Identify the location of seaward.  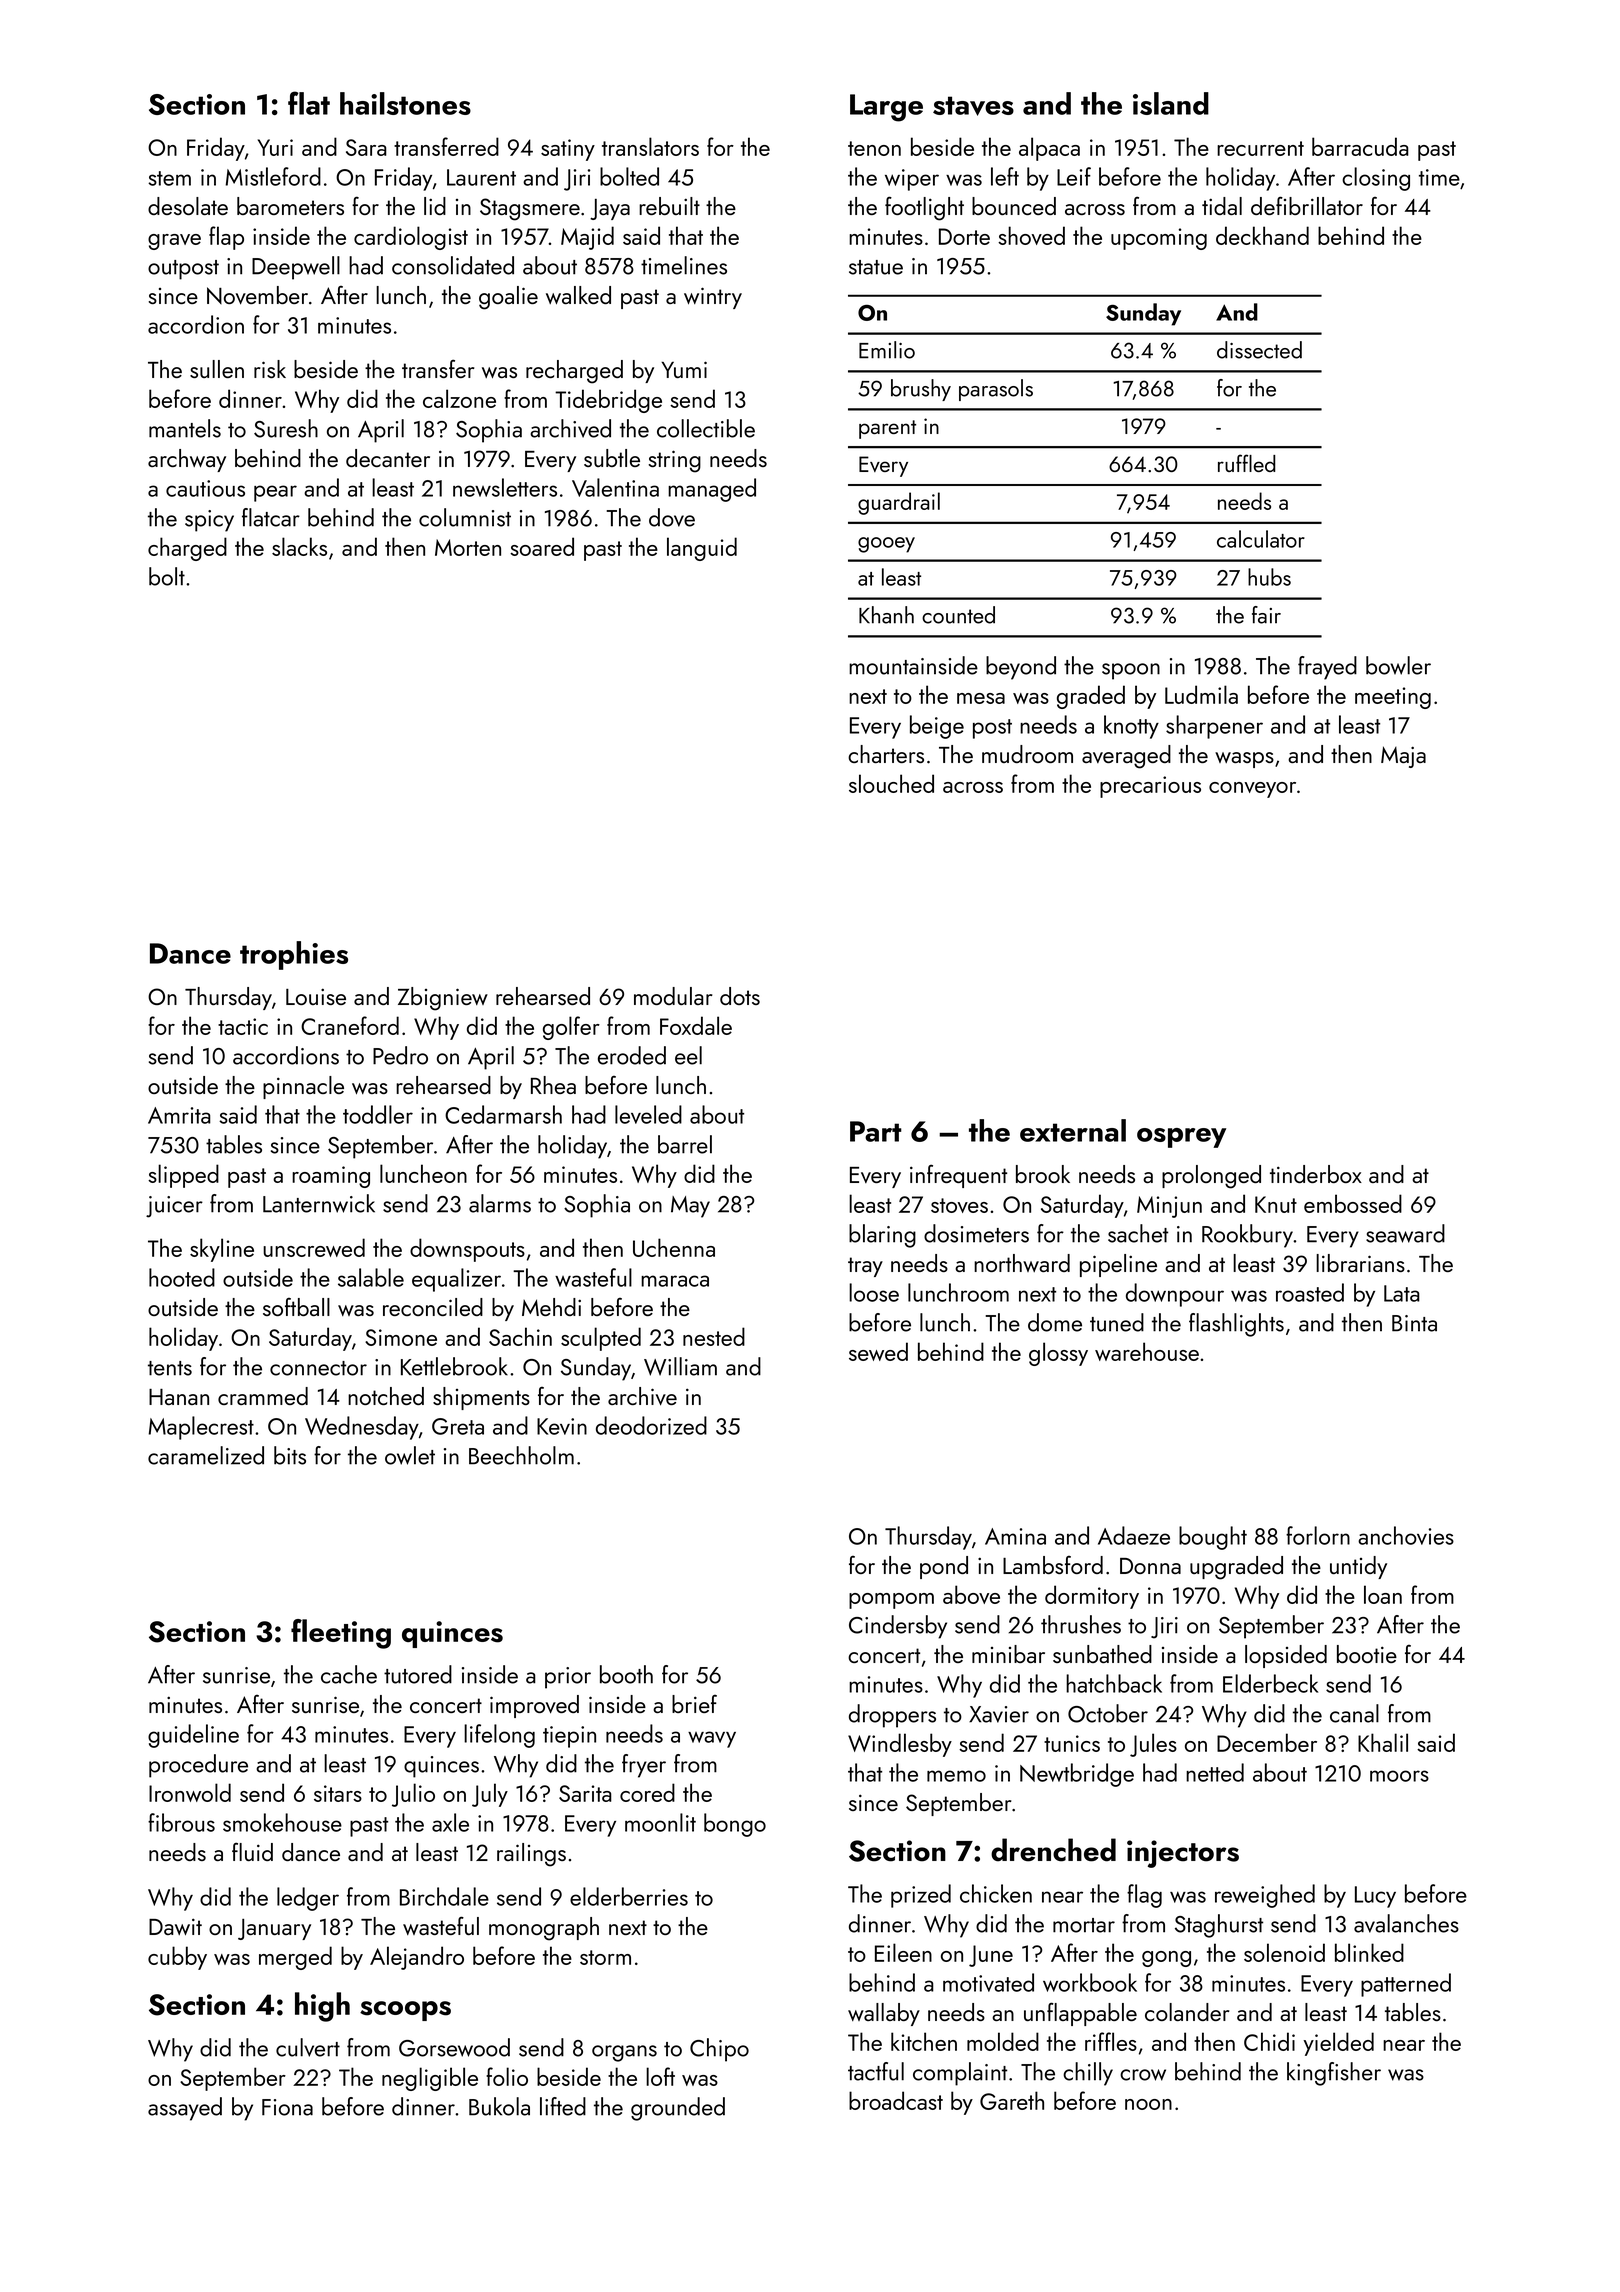
(1405, 1233).
